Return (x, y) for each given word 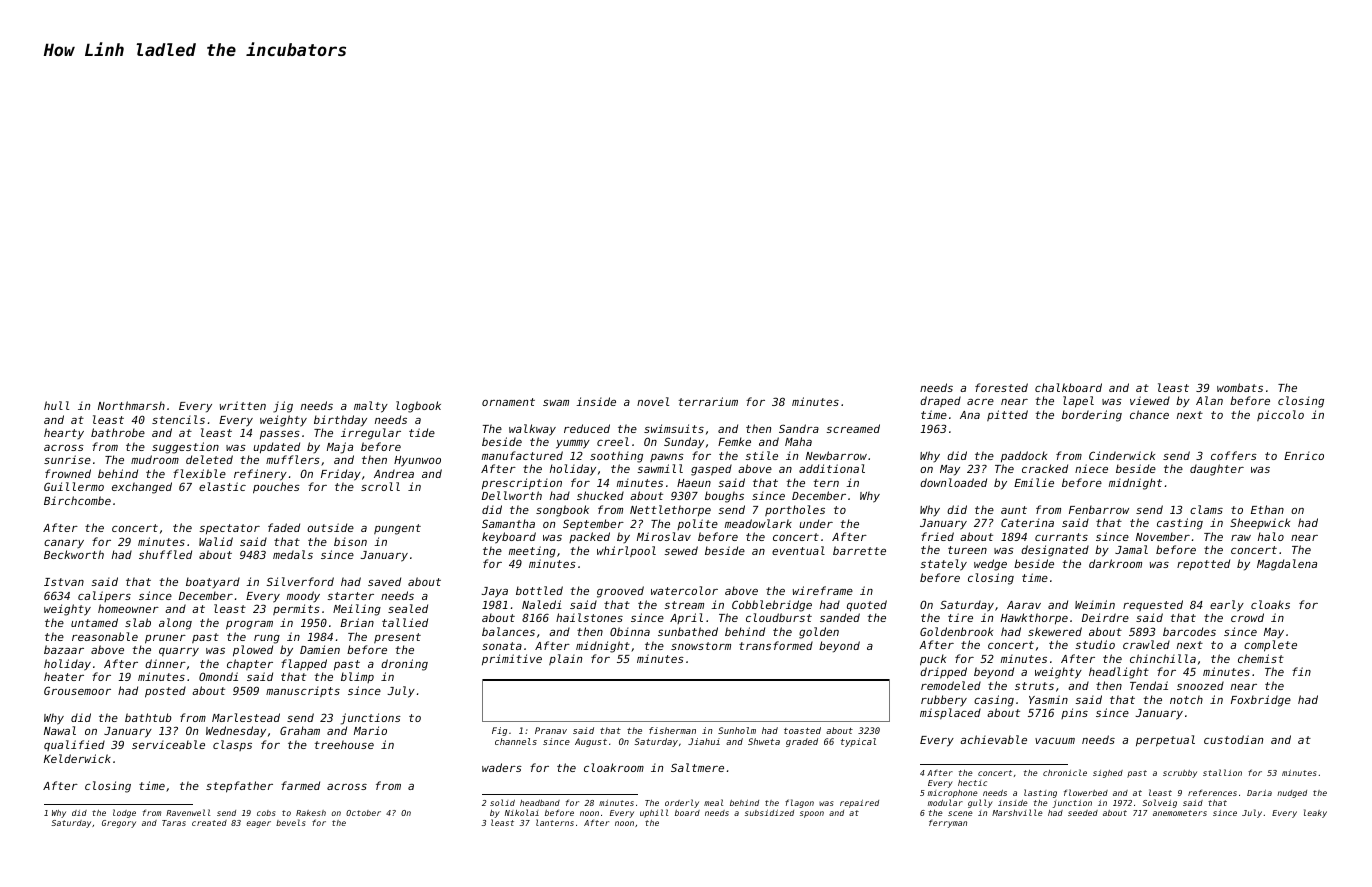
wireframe (823, 590)
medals (293, 554)
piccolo (1280, 415)
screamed (853, 428)
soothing (616, 457)
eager (258, 824)
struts (1034, 686)
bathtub (148, 717)
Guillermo (74, 486)
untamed (94, 622)
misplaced (950, 713)
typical (858, 742)
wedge (990, 565)
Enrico (1304, 455)
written (243, 405)
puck (933, 660)
